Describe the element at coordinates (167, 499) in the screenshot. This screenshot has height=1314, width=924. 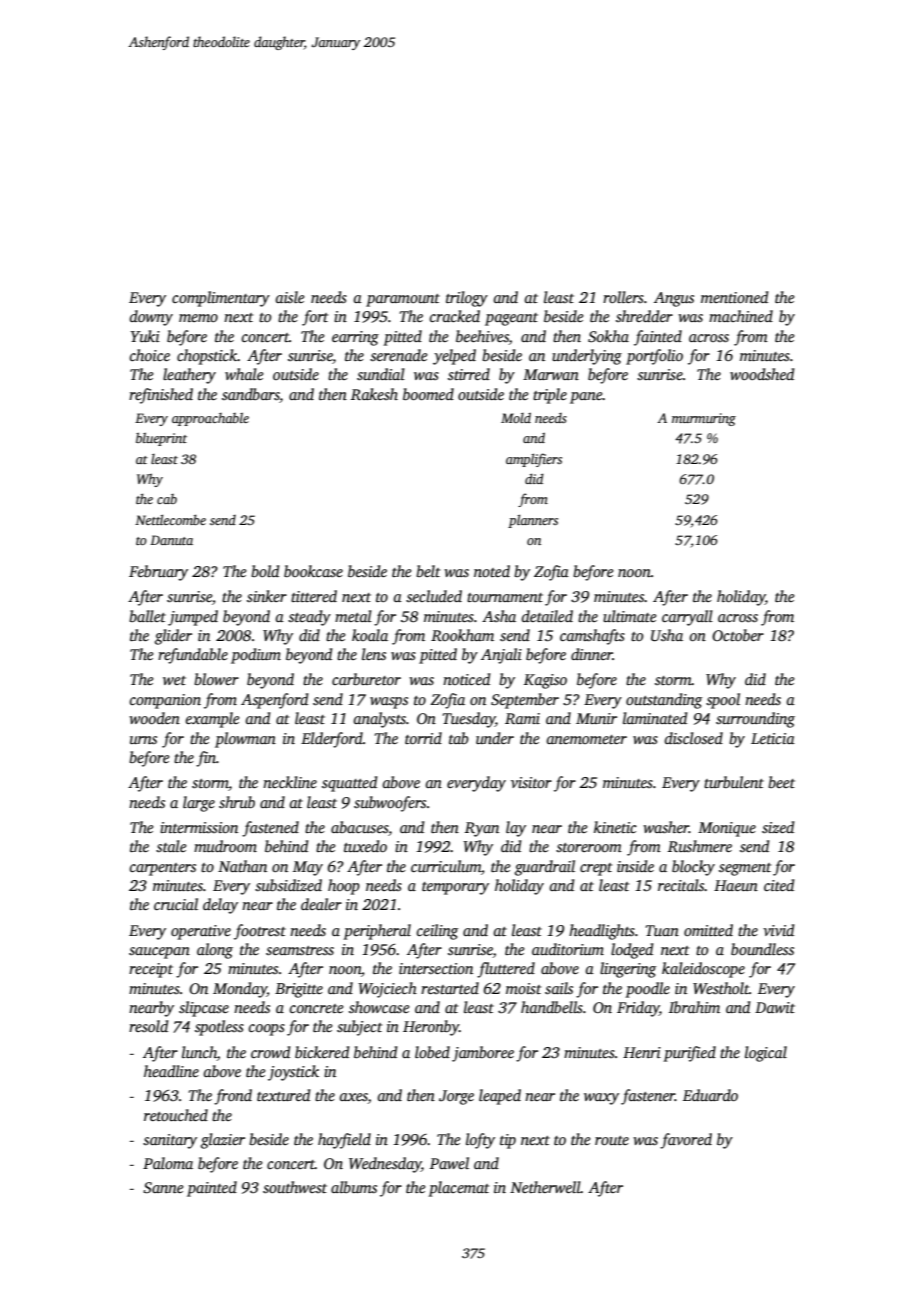
I see `cab` at that location.
